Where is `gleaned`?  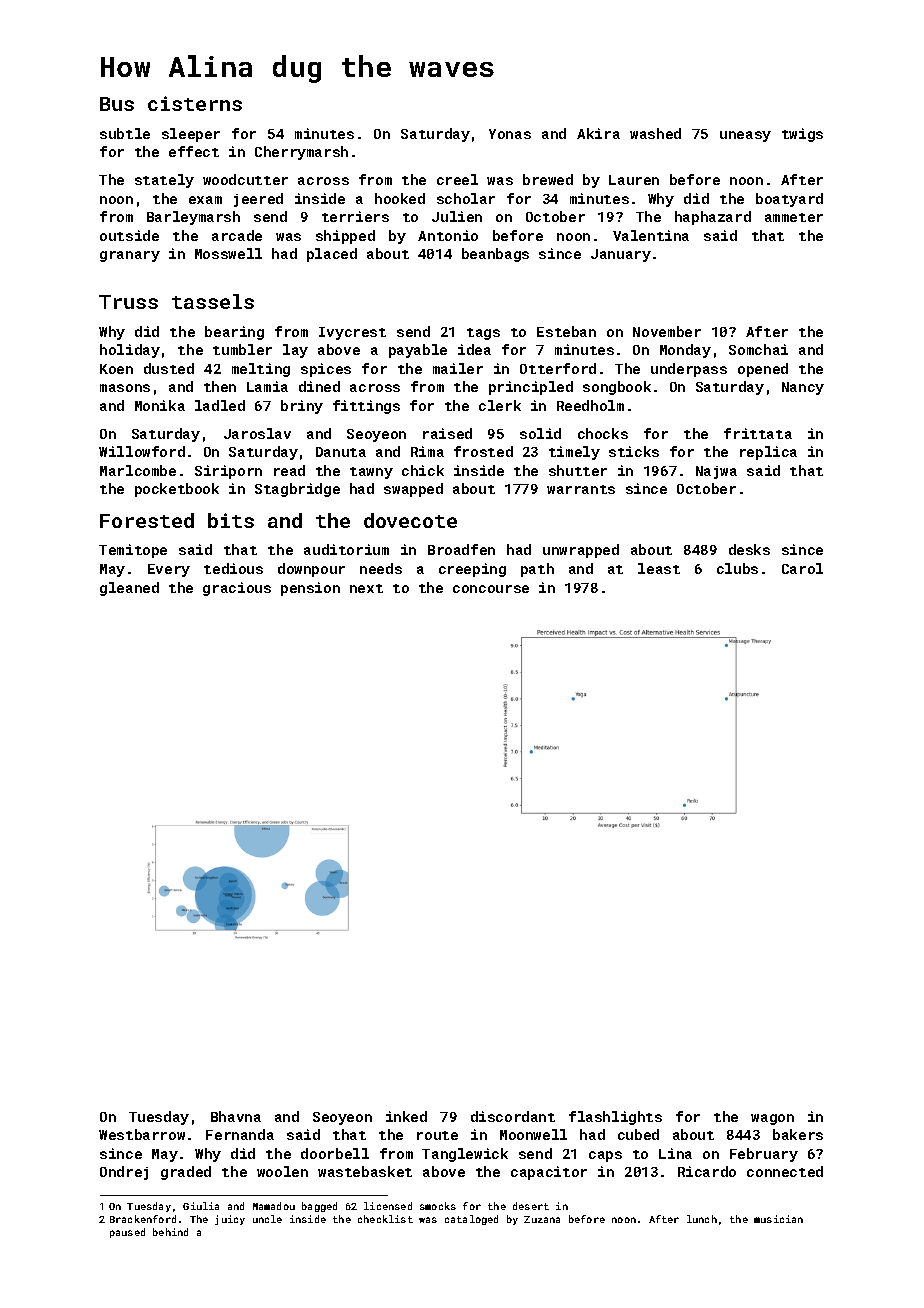 gleaned is located at coordinates (129, 589).
